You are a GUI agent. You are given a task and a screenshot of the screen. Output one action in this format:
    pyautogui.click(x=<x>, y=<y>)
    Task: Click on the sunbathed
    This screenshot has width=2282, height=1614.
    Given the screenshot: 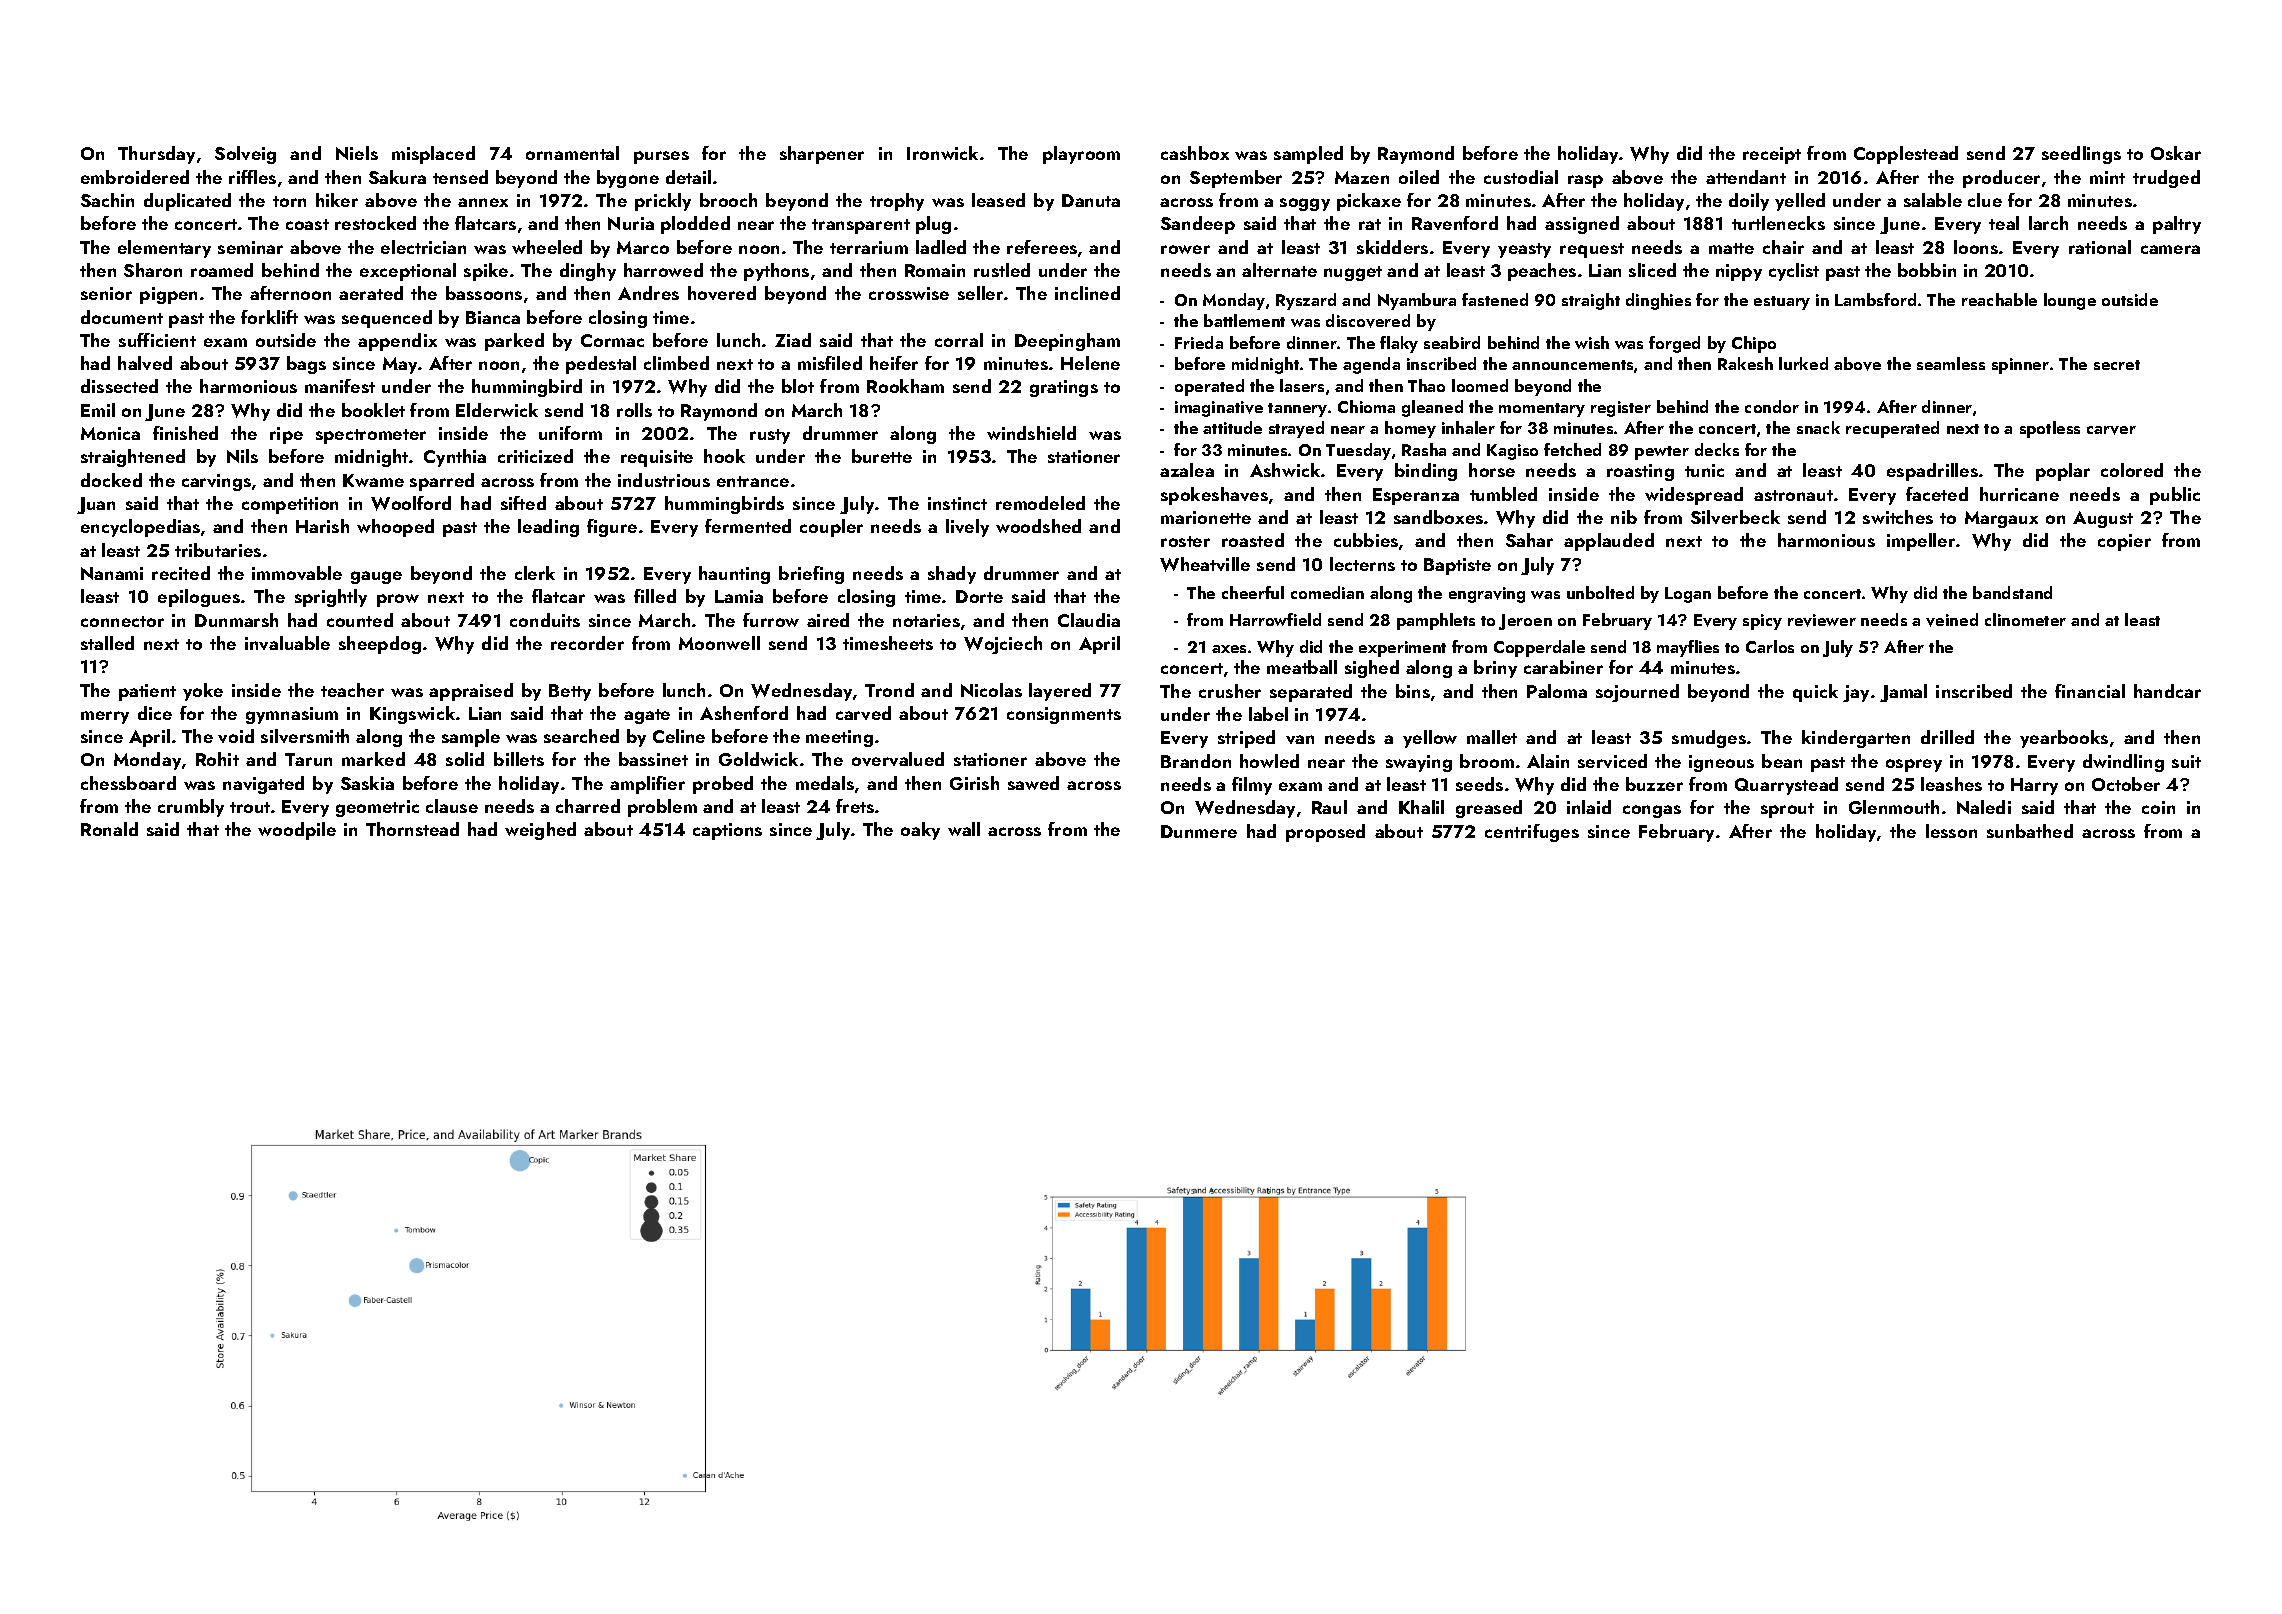 What is the action you would take?
    pyautogui.click(x=2030, y=831)
